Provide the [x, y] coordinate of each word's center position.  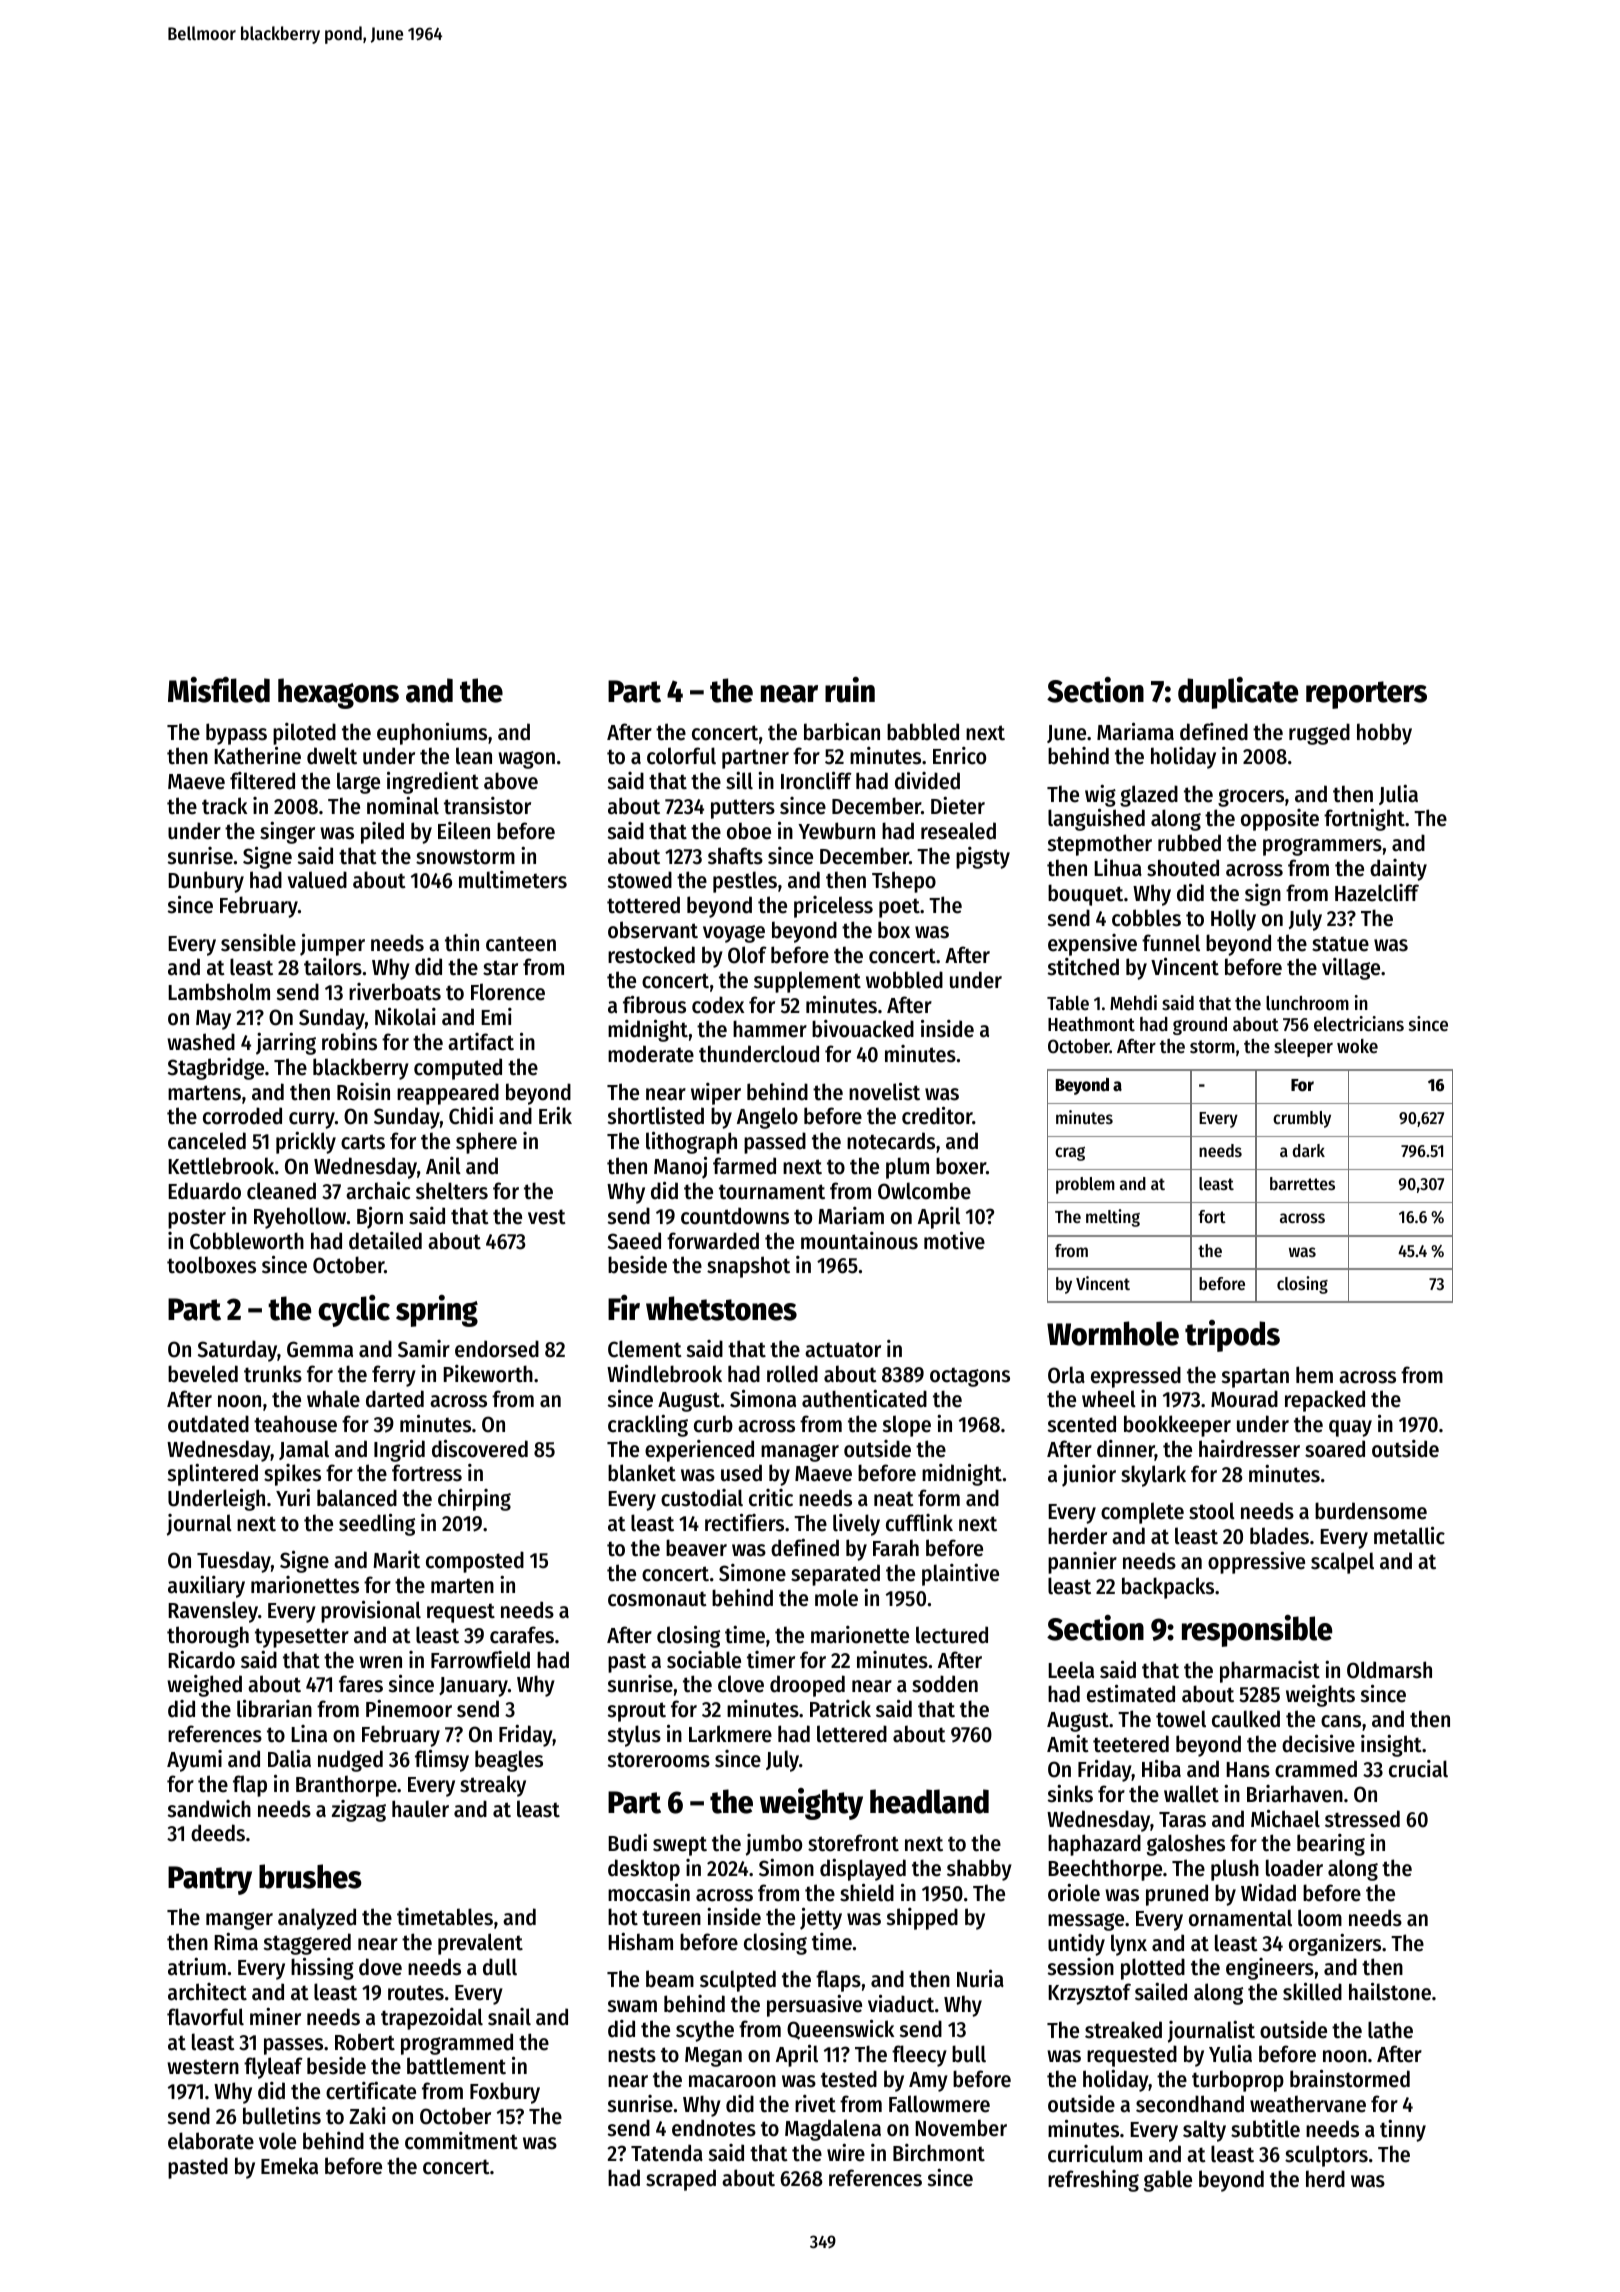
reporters [1366, 695]
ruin [850, 690]
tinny [1403, 2130]
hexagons [338, 693]
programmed [457, 2044]
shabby [979, 1870]
